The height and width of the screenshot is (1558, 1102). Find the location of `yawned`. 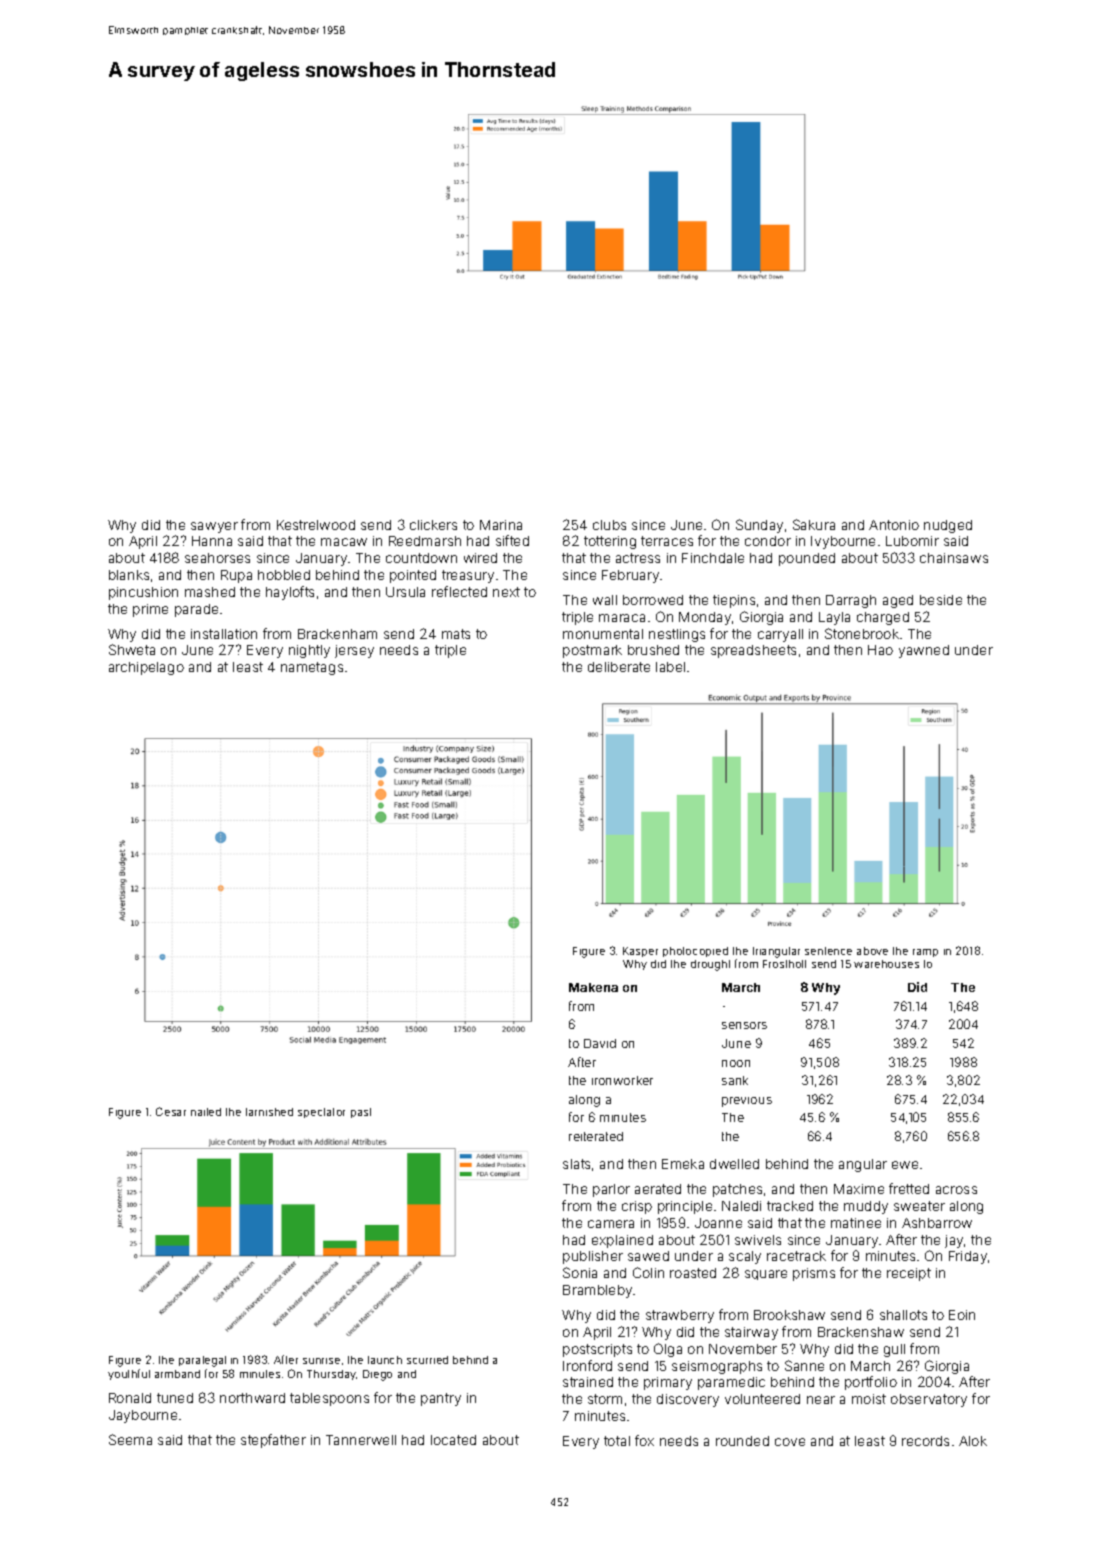

yawned is located at coordinates (924, 651).
